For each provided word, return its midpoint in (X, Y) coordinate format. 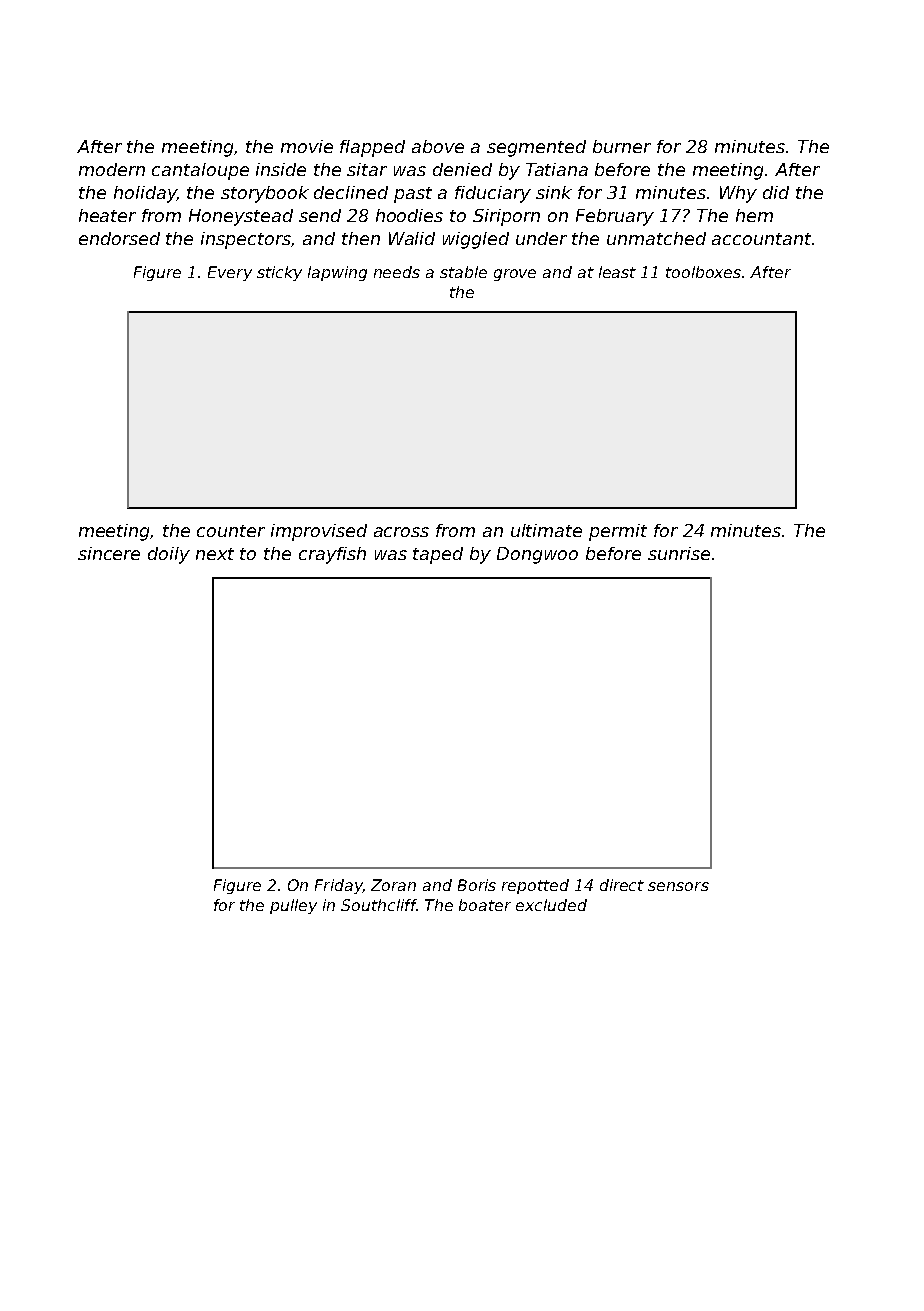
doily (169, 555)
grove (515, 275)
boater (485, 905)
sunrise (679, 553)
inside (281, 169)
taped (438, 555)
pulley (293, 906)
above (438, 146)
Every (230, 273)
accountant (761, 239)
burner (622, 146)
